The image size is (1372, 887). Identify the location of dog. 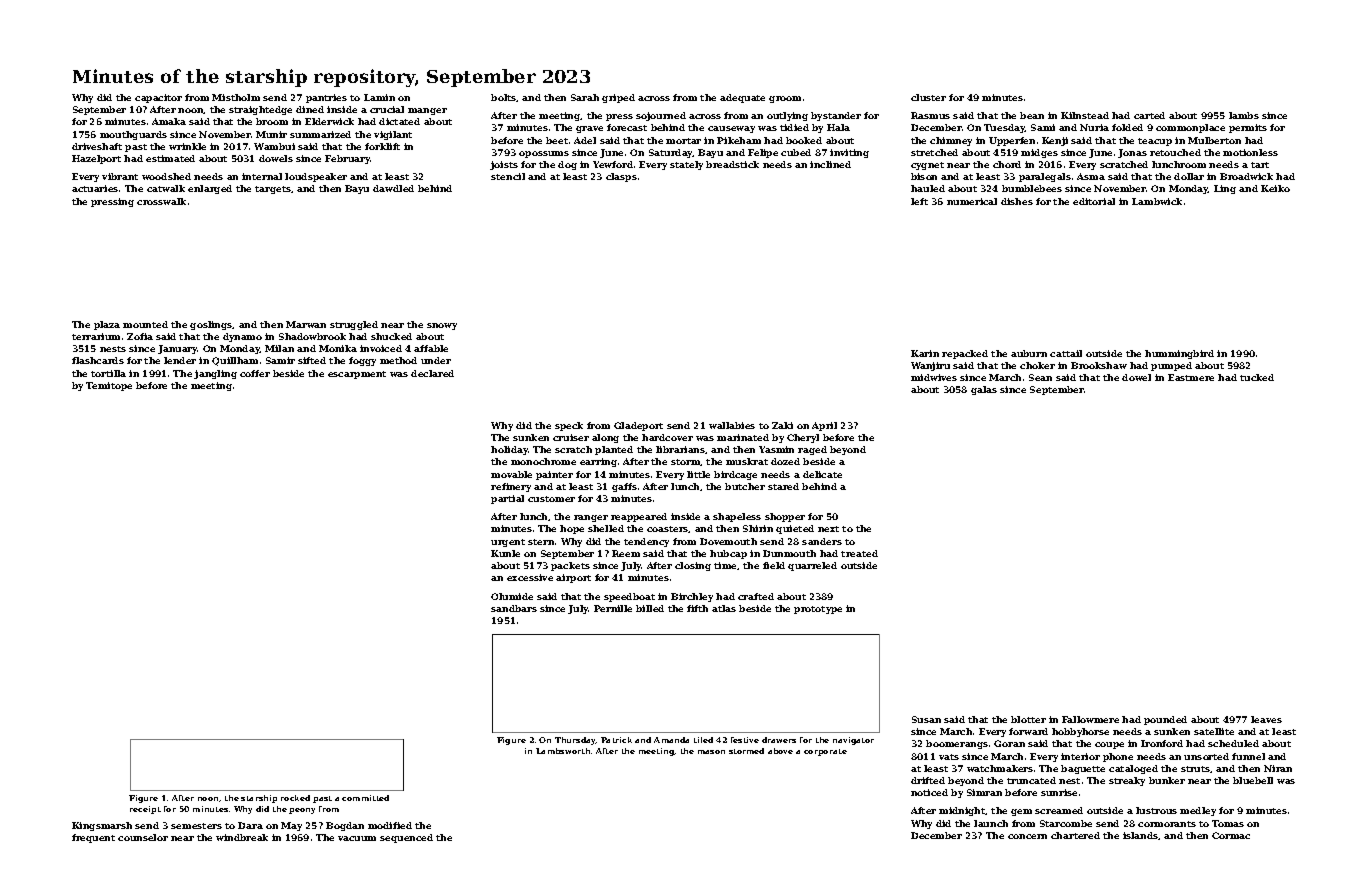
(567, 165).
